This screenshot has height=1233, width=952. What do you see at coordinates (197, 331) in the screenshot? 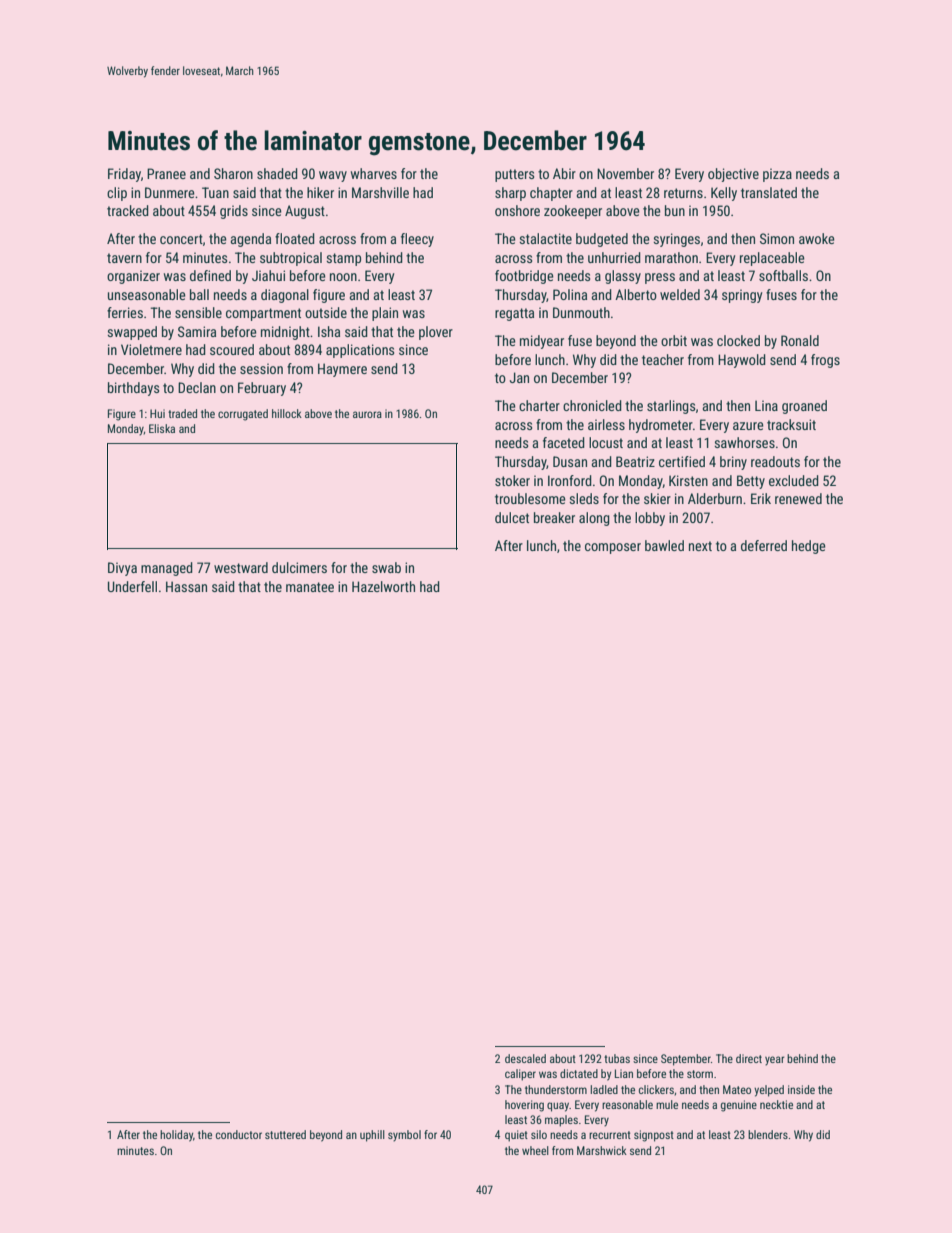
I see `Samira` at bounding box center [197, 331].
